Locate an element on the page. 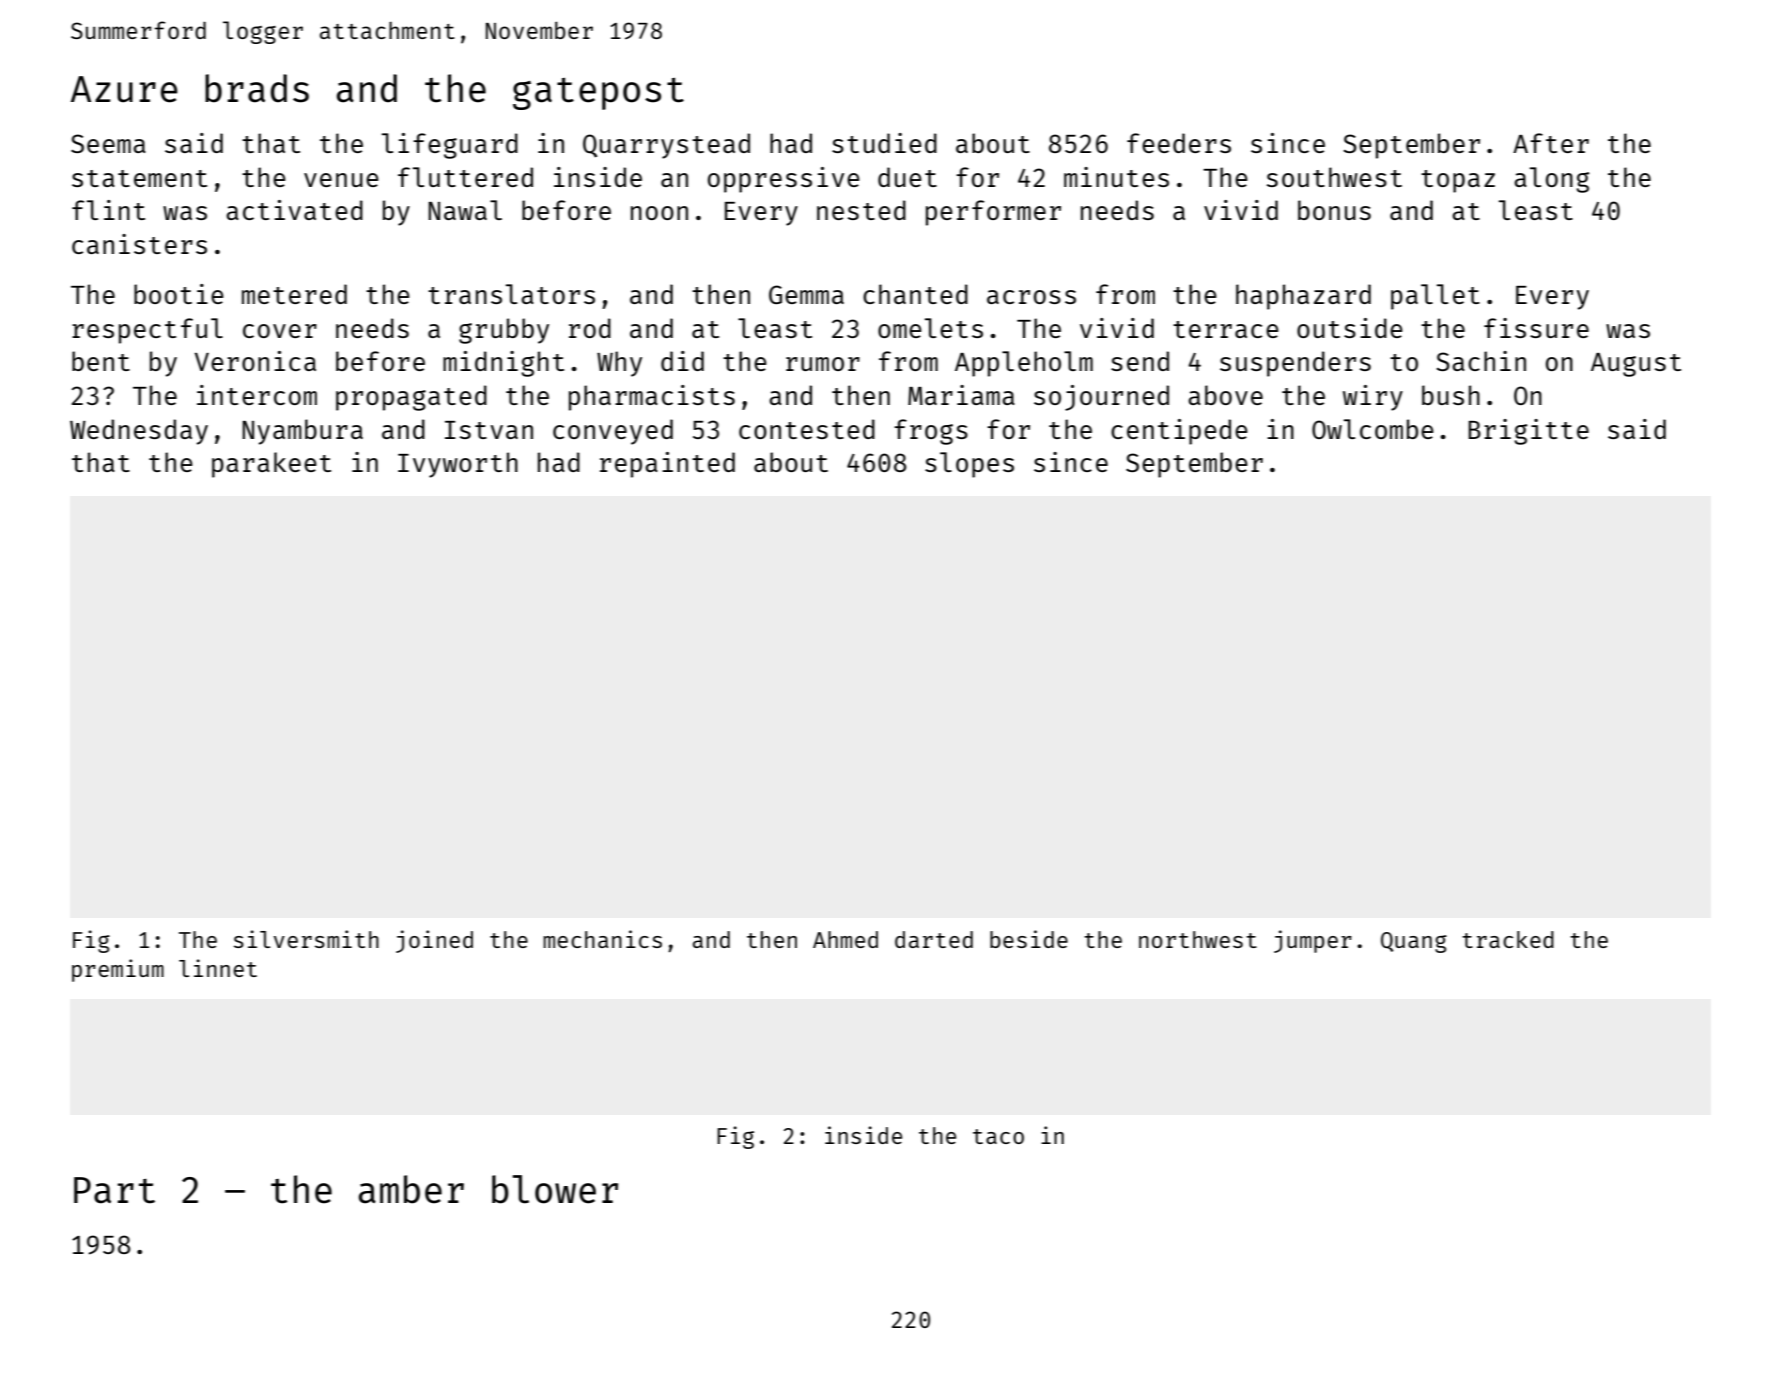 The image size is (1781, 1376). centipede is located at coordinates (1179, 432).
